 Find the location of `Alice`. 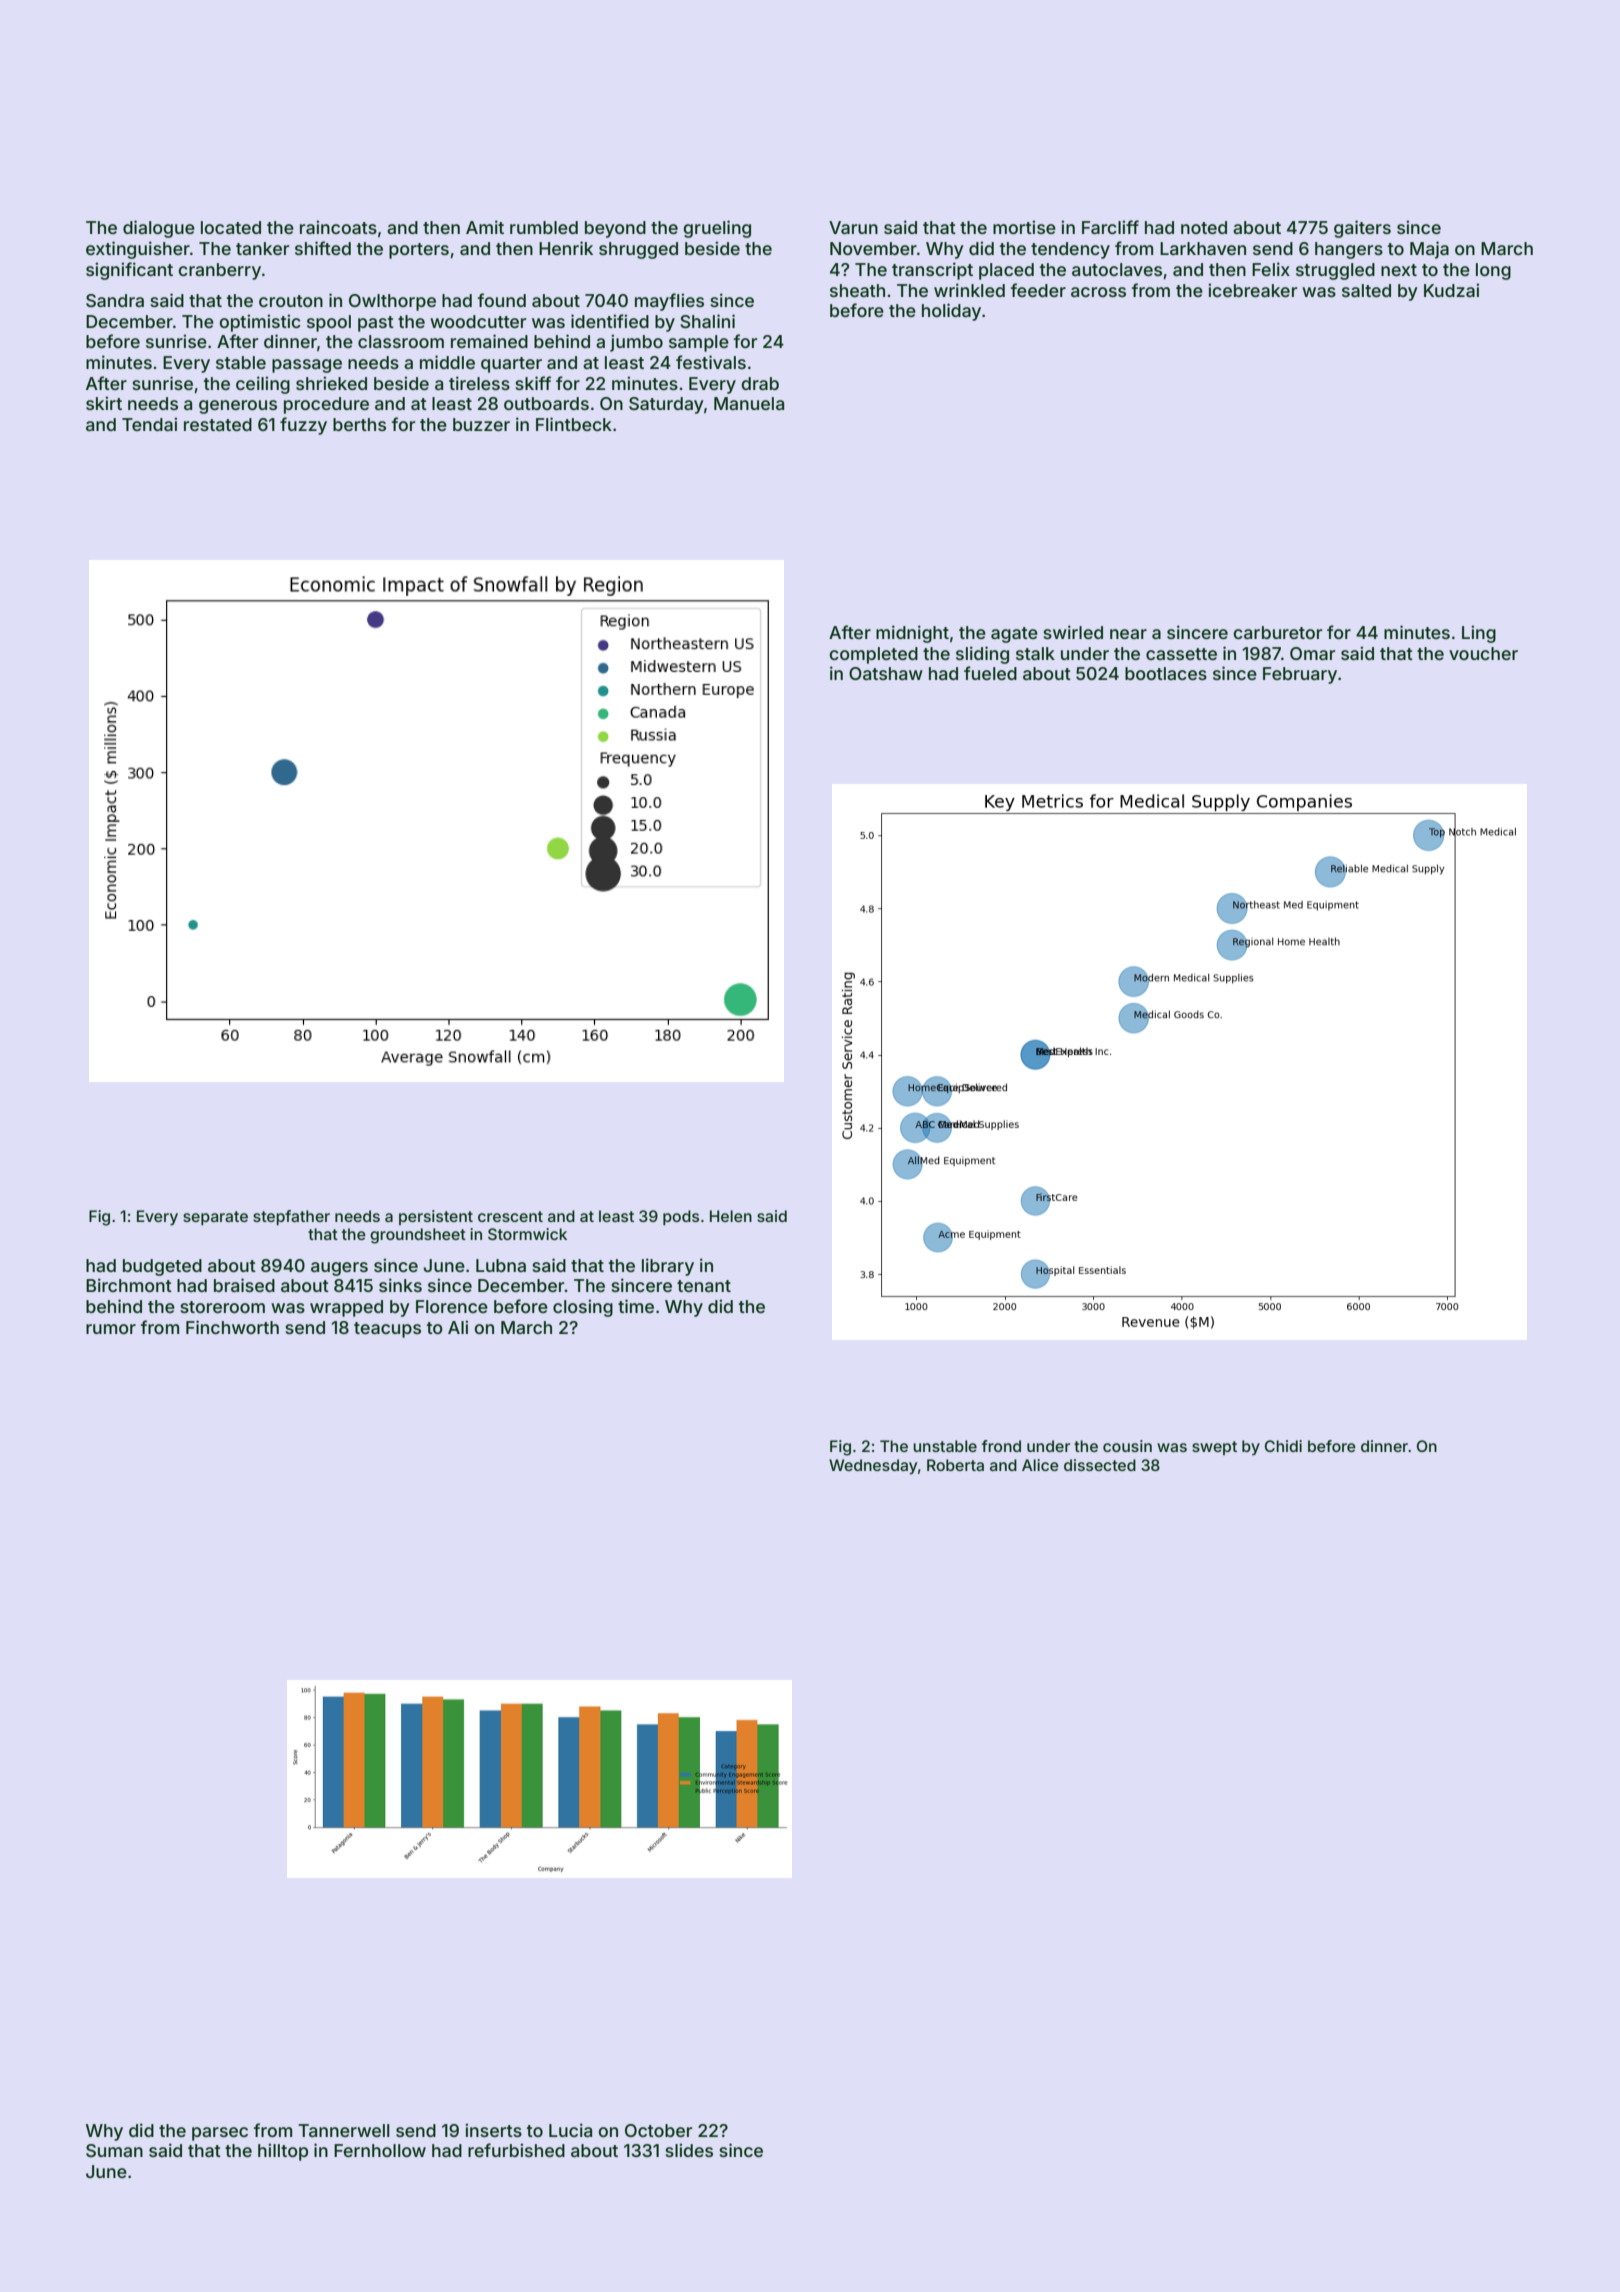

Alice is located at coordinates (1040, 1465).
